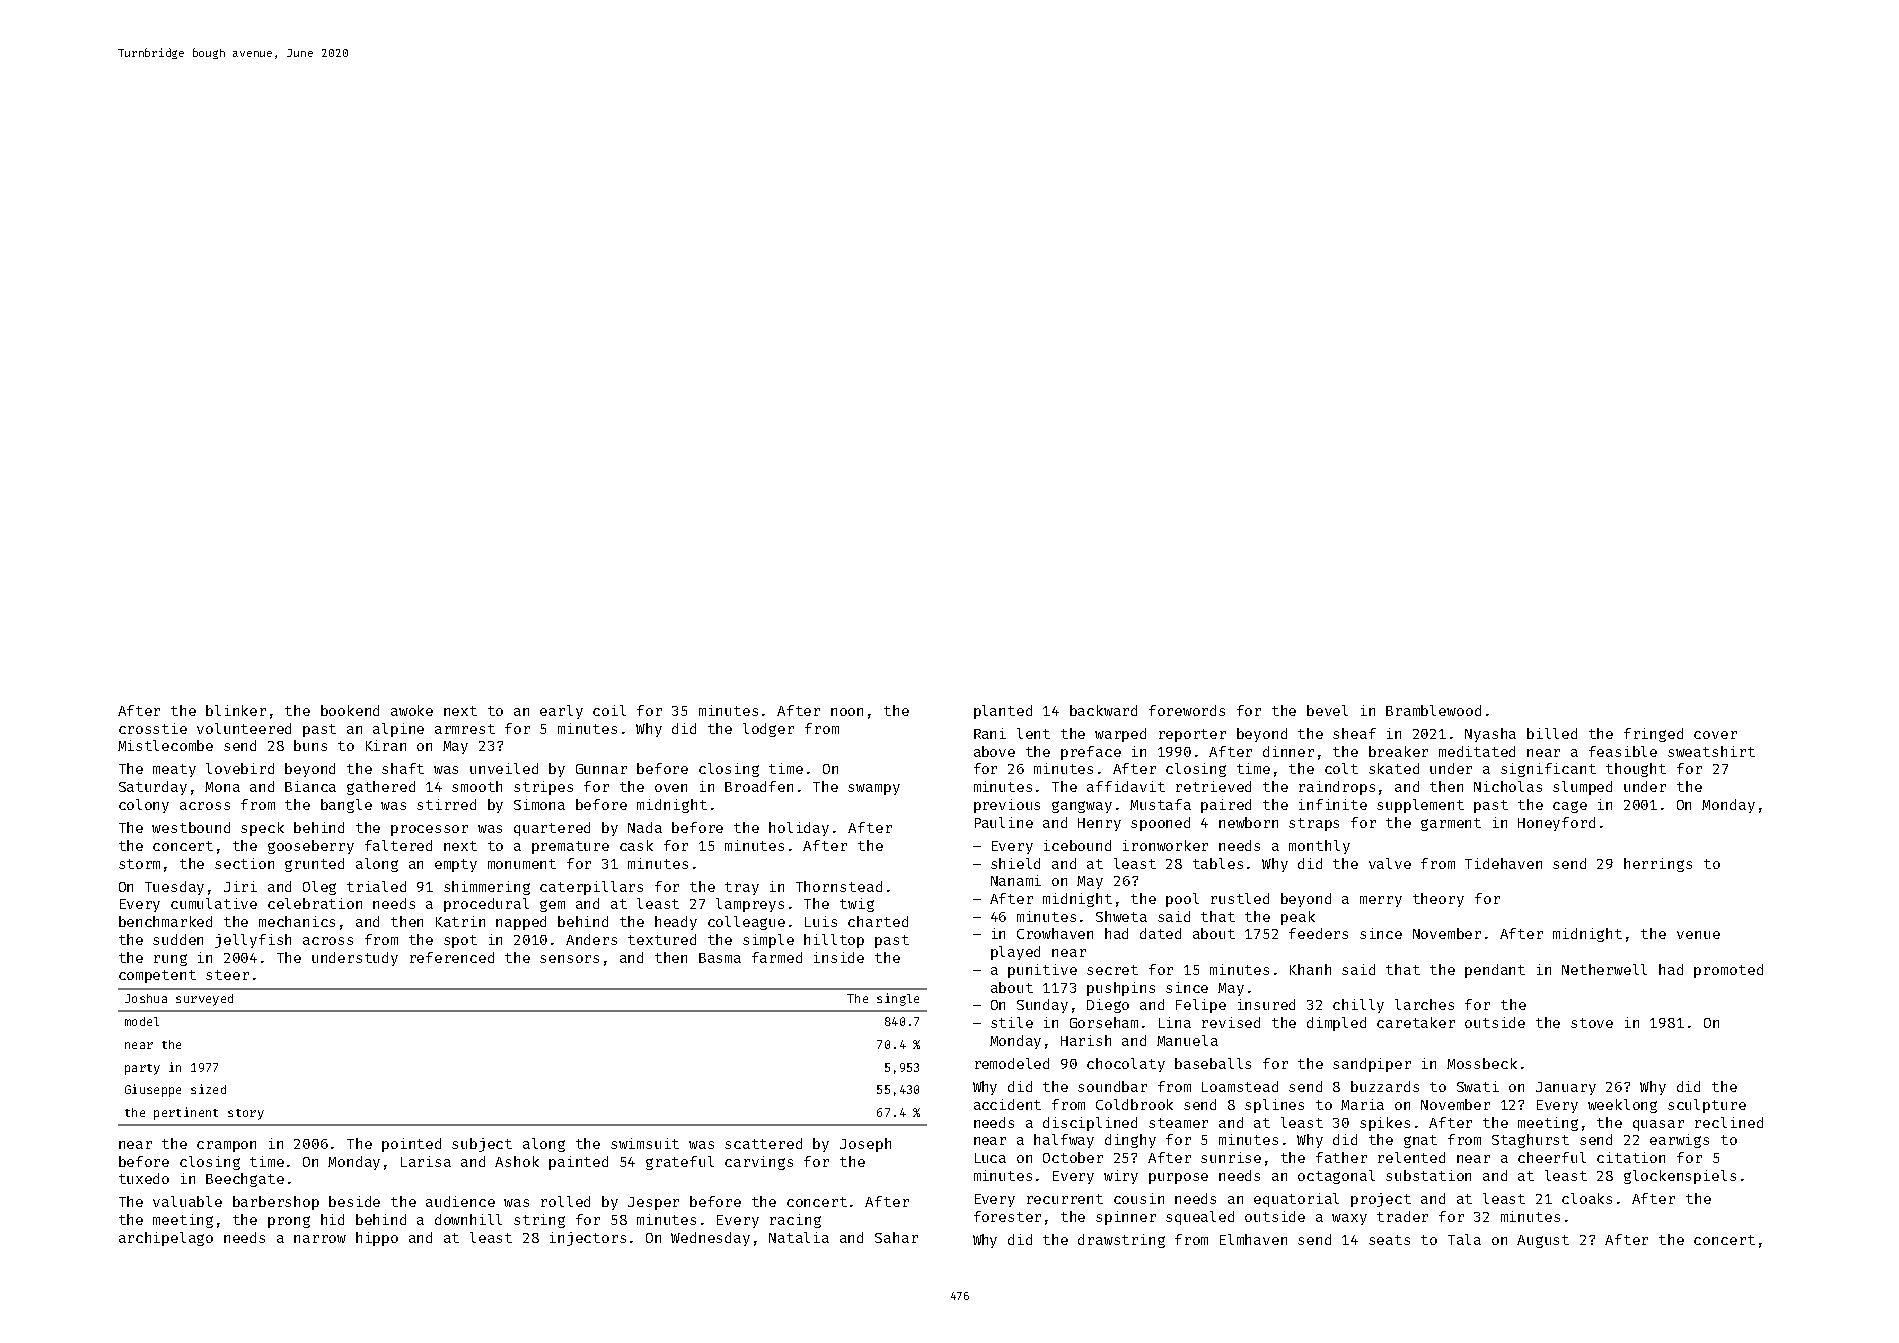  Describe the element at coordinates (165, 745) in the page. I see `Mistlecombe` at that location.
